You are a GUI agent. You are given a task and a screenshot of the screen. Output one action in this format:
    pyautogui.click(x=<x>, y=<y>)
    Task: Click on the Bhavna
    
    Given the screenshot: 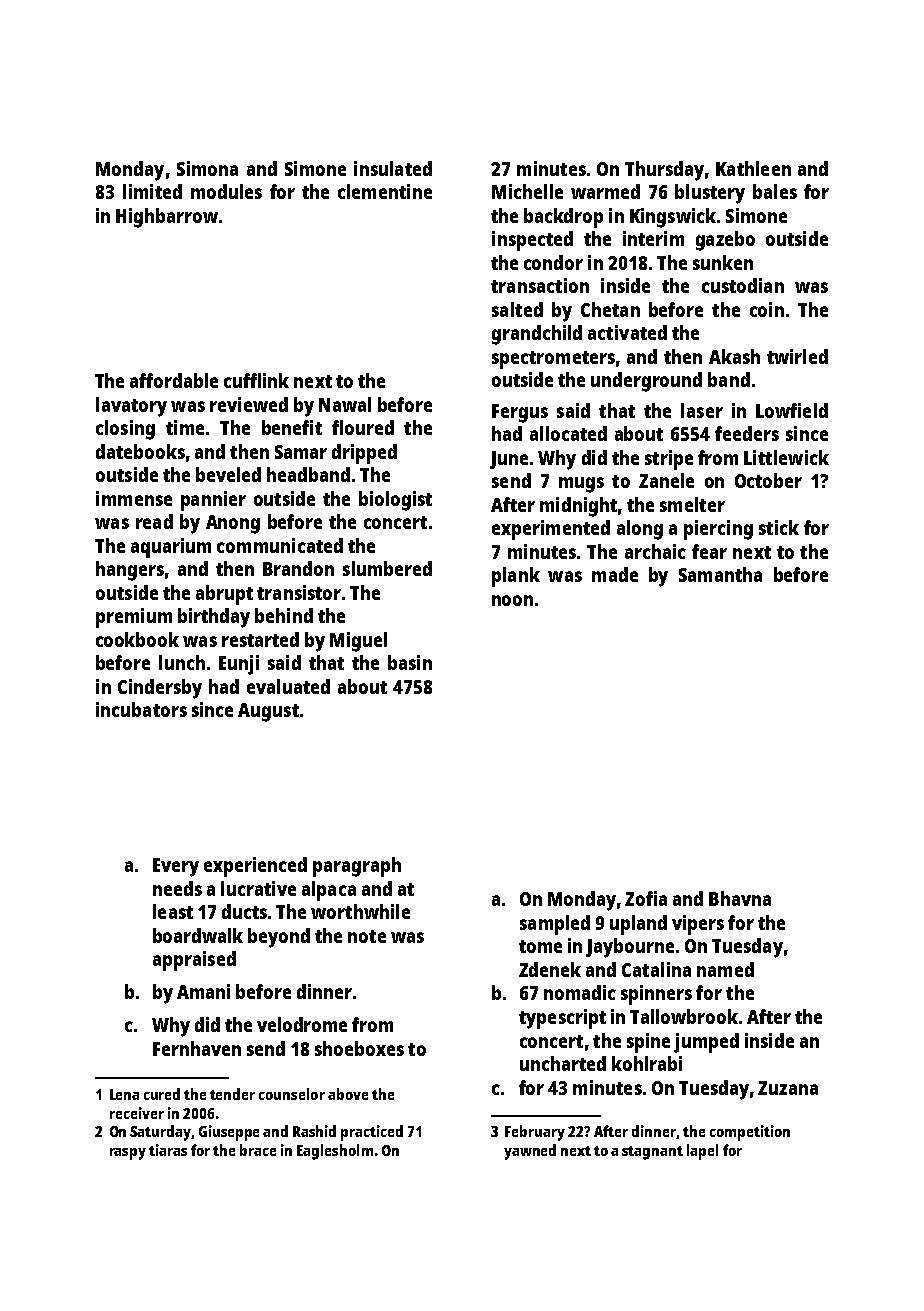 What is the action you would take?
    pyautogui.click(x=740, y=898)
